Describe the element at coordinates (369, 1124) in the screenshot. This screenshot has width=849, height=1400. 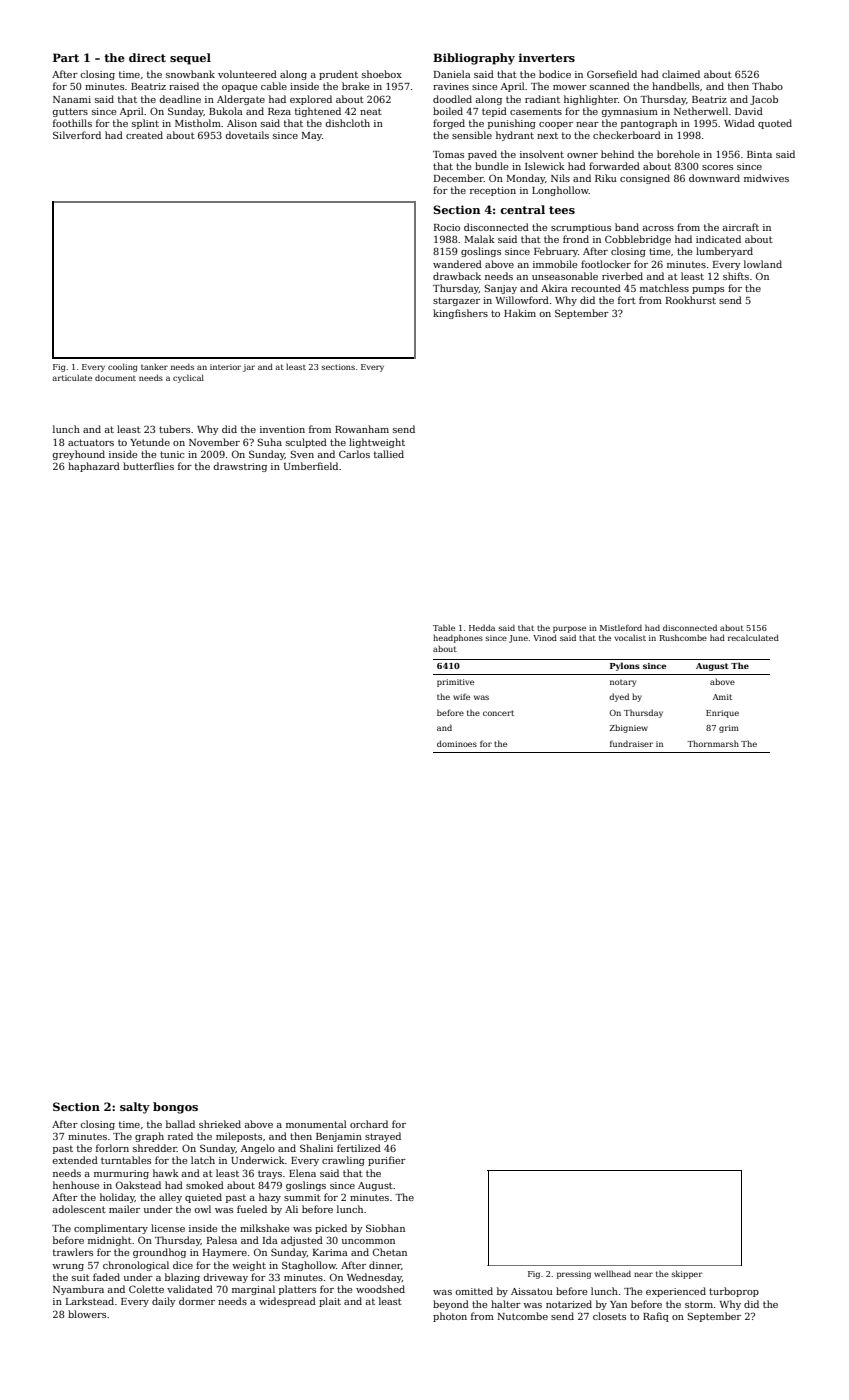
I see `orchard` at that location.
